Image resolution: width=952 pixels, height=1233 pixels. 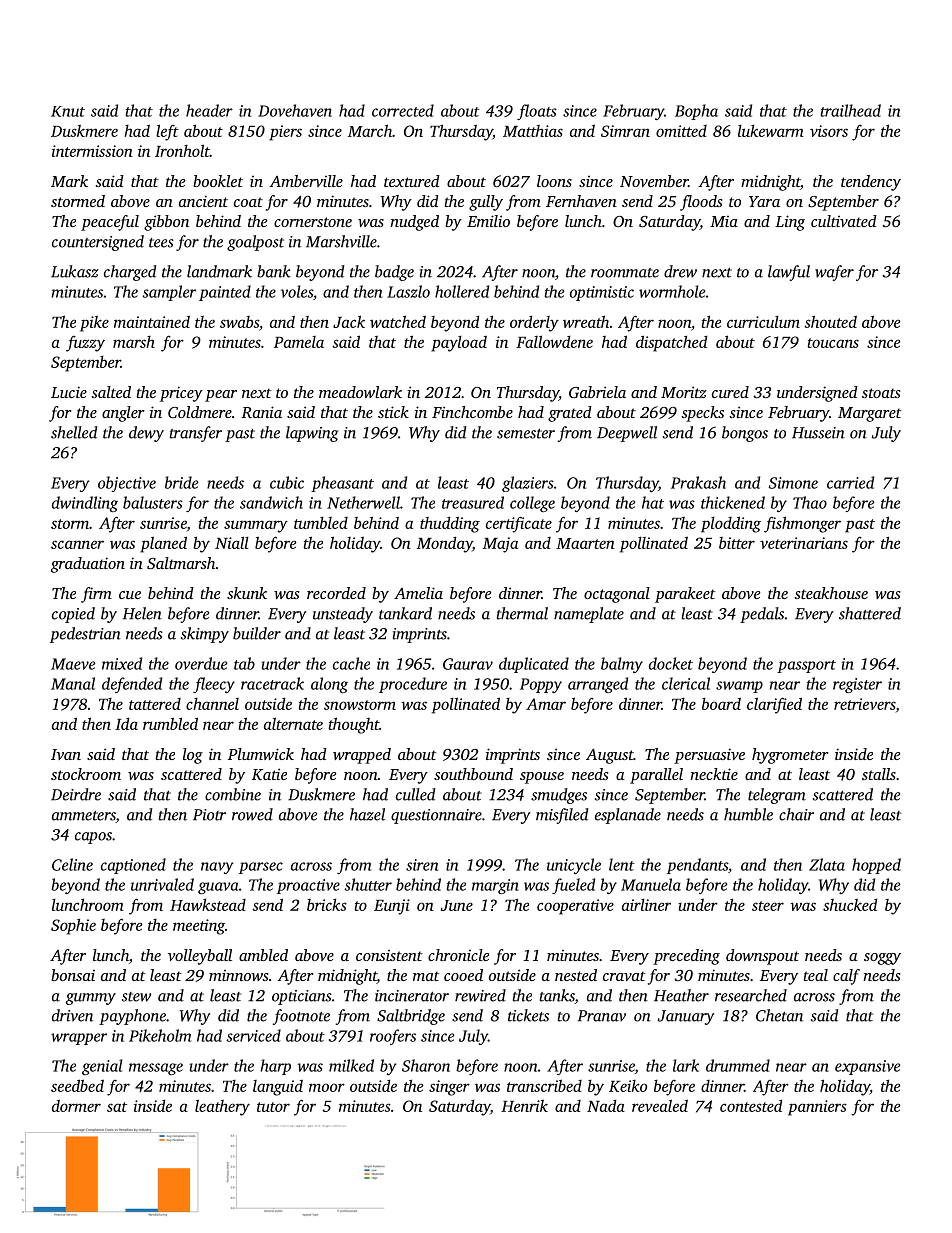 What do you see at coordinates (156, 1069) in the screenshot?
I see `message` at bounding box center [156, 1069].
